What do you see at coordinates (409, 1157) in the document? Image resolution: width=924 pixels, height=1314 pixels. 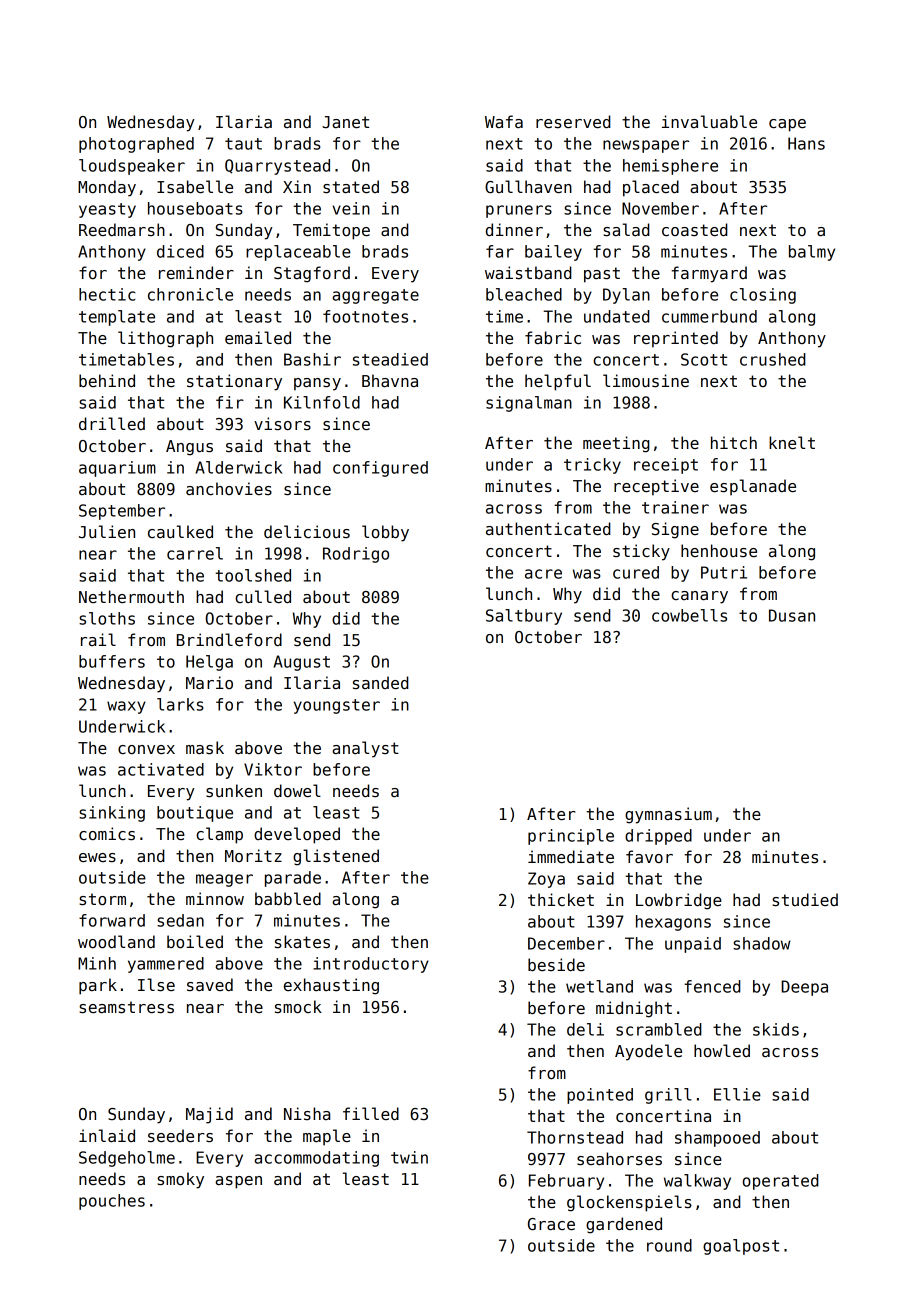 I see `twin` at bounding box center [409, 1157].
